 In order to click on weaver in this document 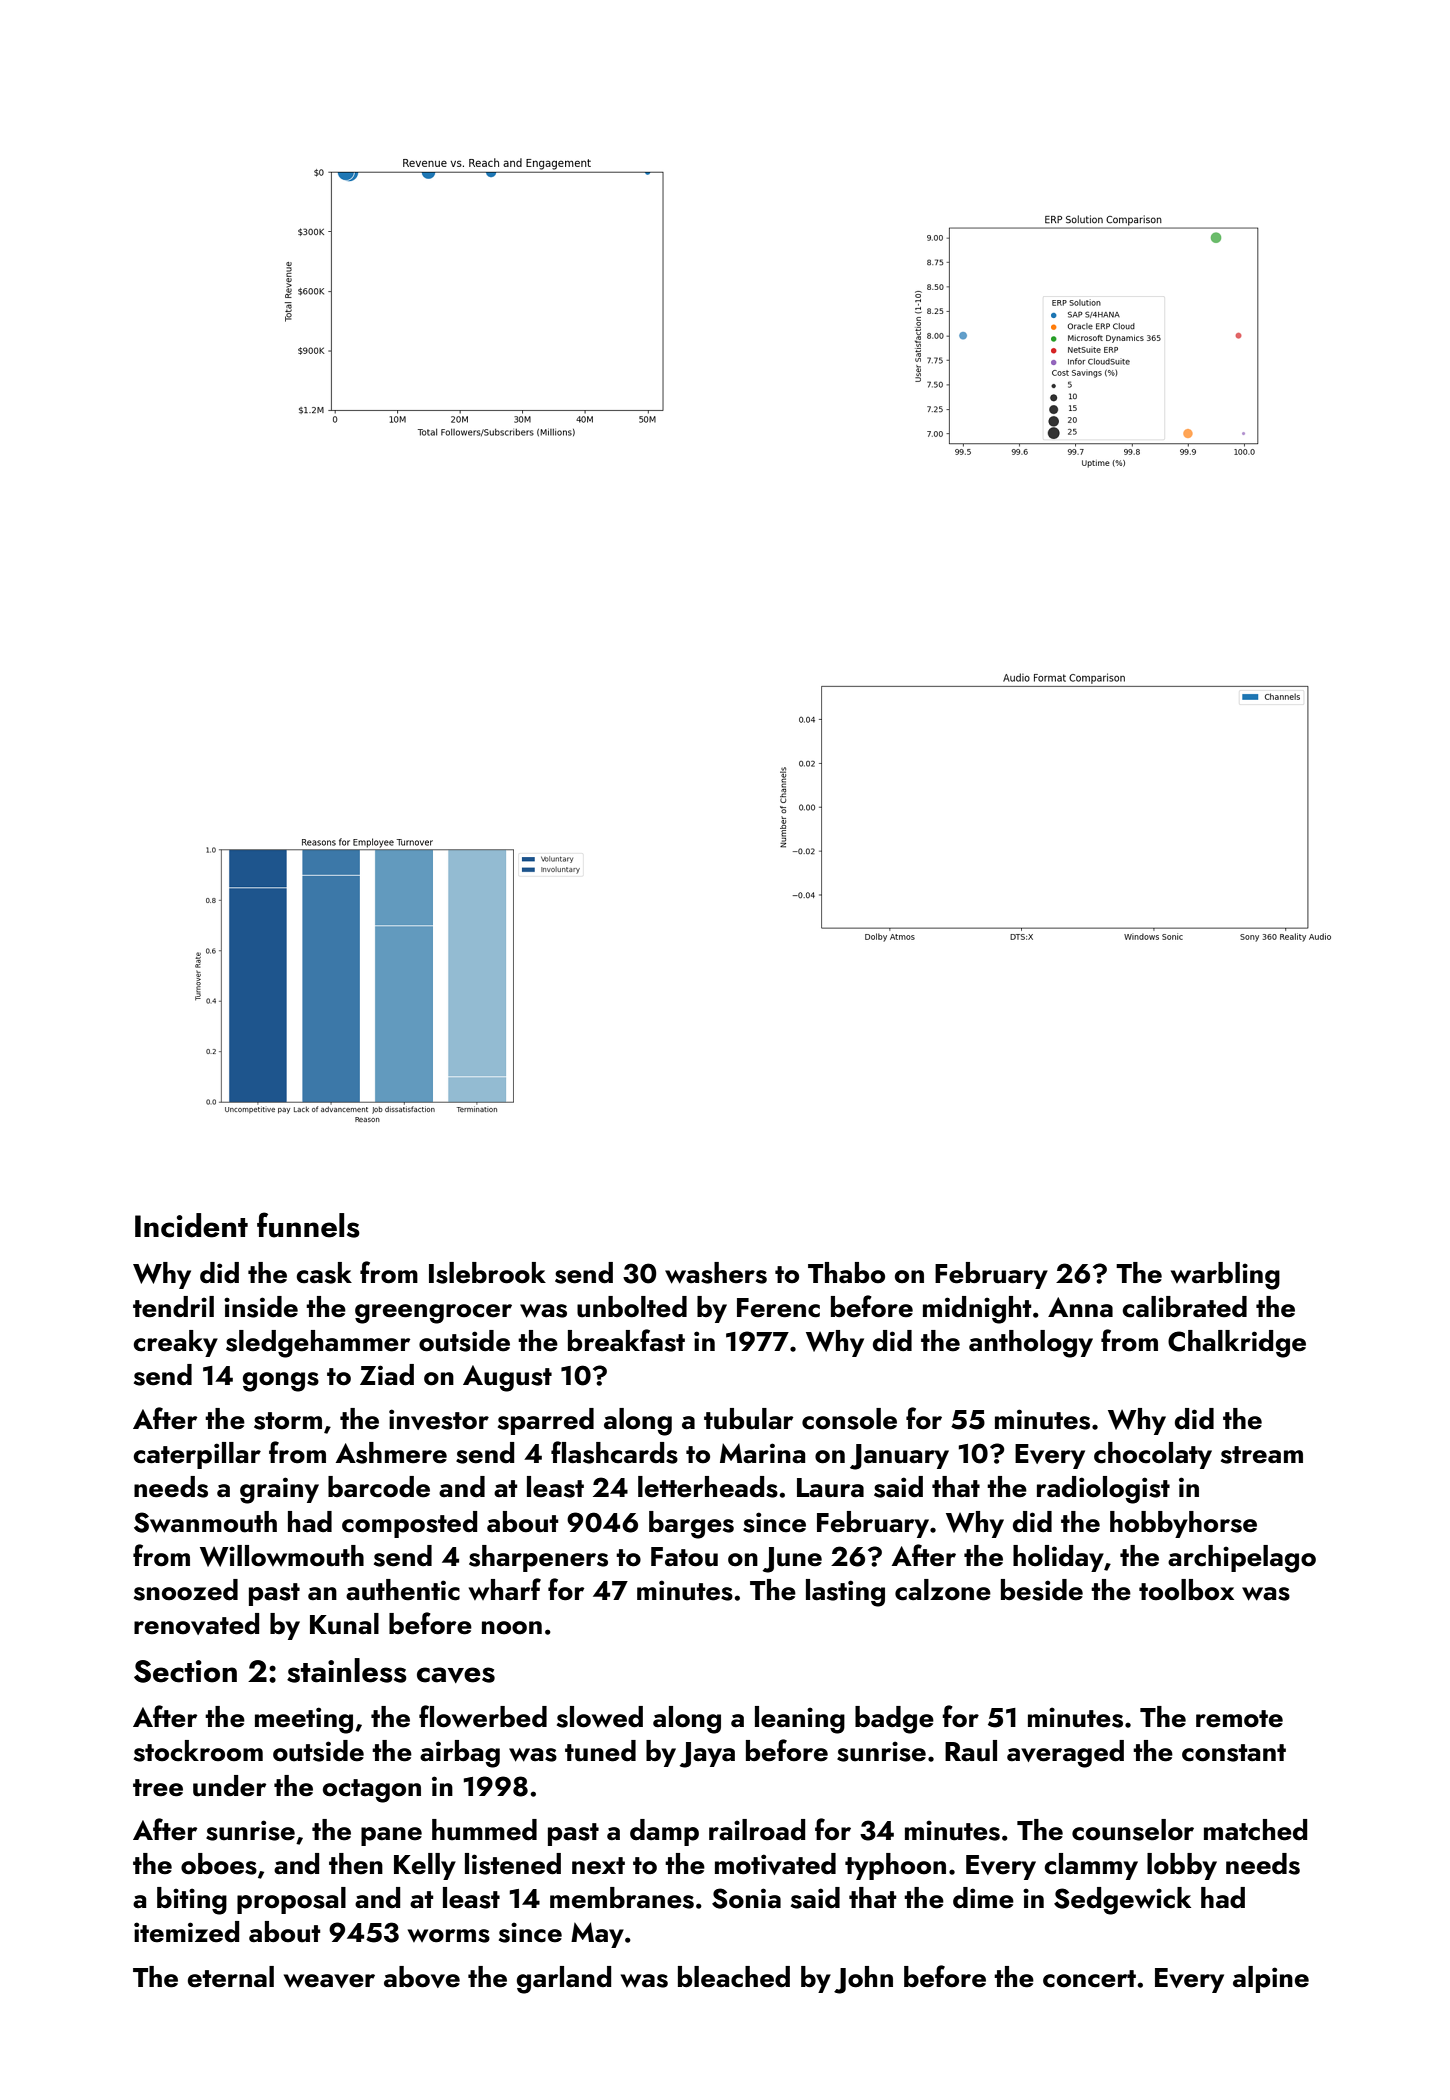, I will do `click(329, 1981)`.
